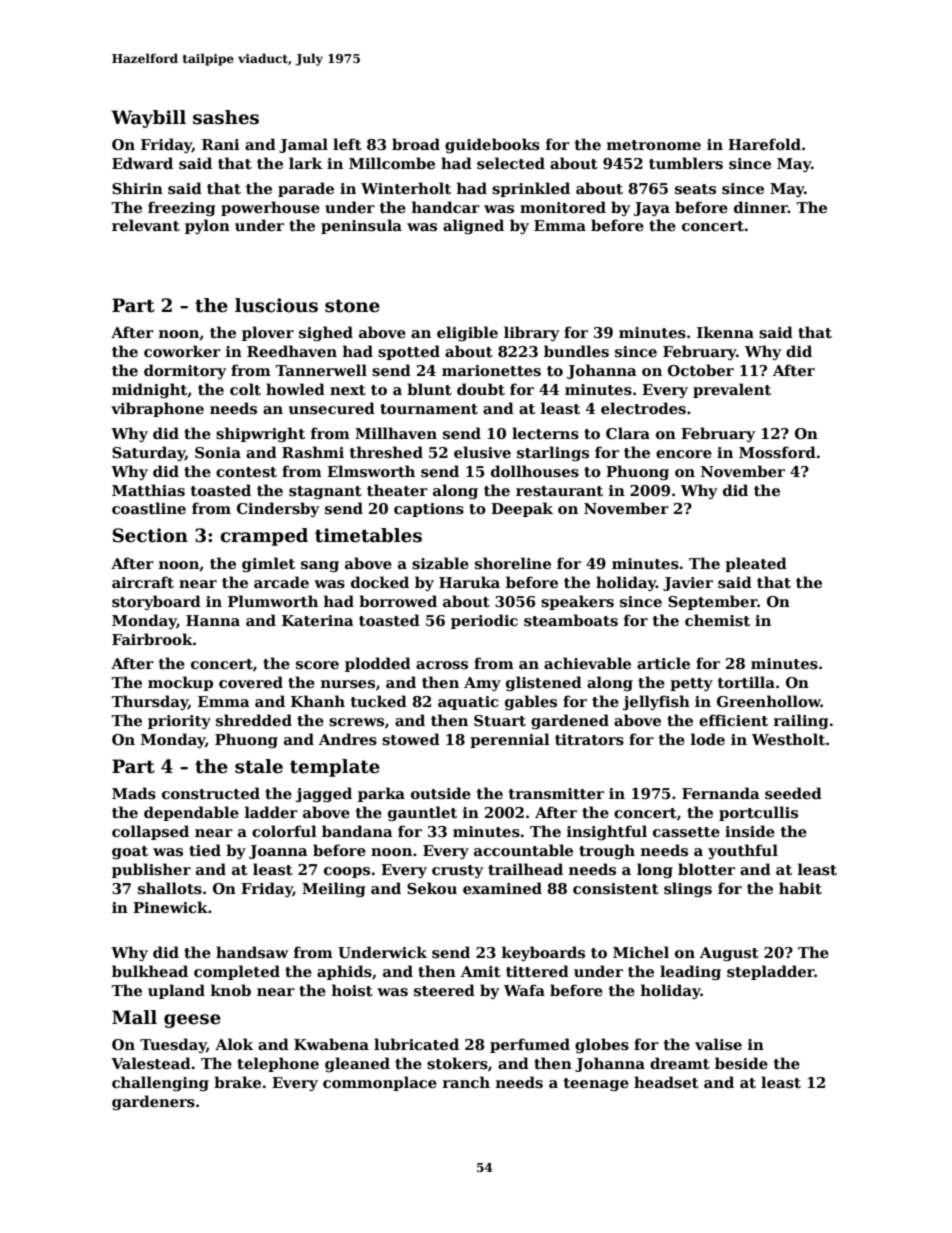  I want to click on Jaya, so click(652, 209).
